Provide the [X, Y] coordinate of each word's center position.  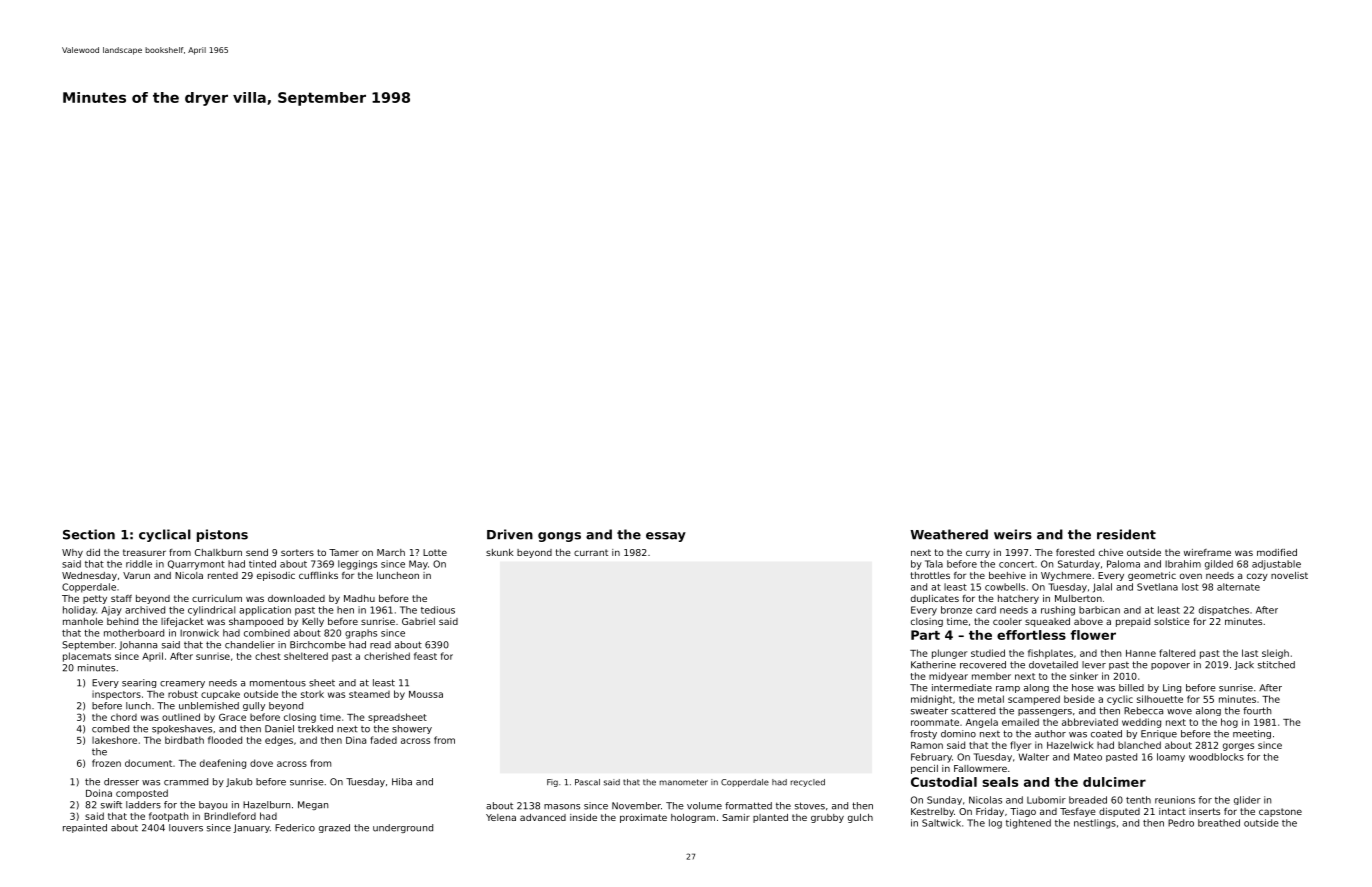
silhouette [1160, 699]
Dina [356, 740]
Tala [934, 564]
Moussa [426, 694]
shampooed [256, 622]
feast [425, 656]
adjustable [1276, 565]
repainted [85, 828]
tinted [262, 564]
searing [139, 683]
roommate [935, 722]
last [1250, 653]
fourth [1257, 711]
